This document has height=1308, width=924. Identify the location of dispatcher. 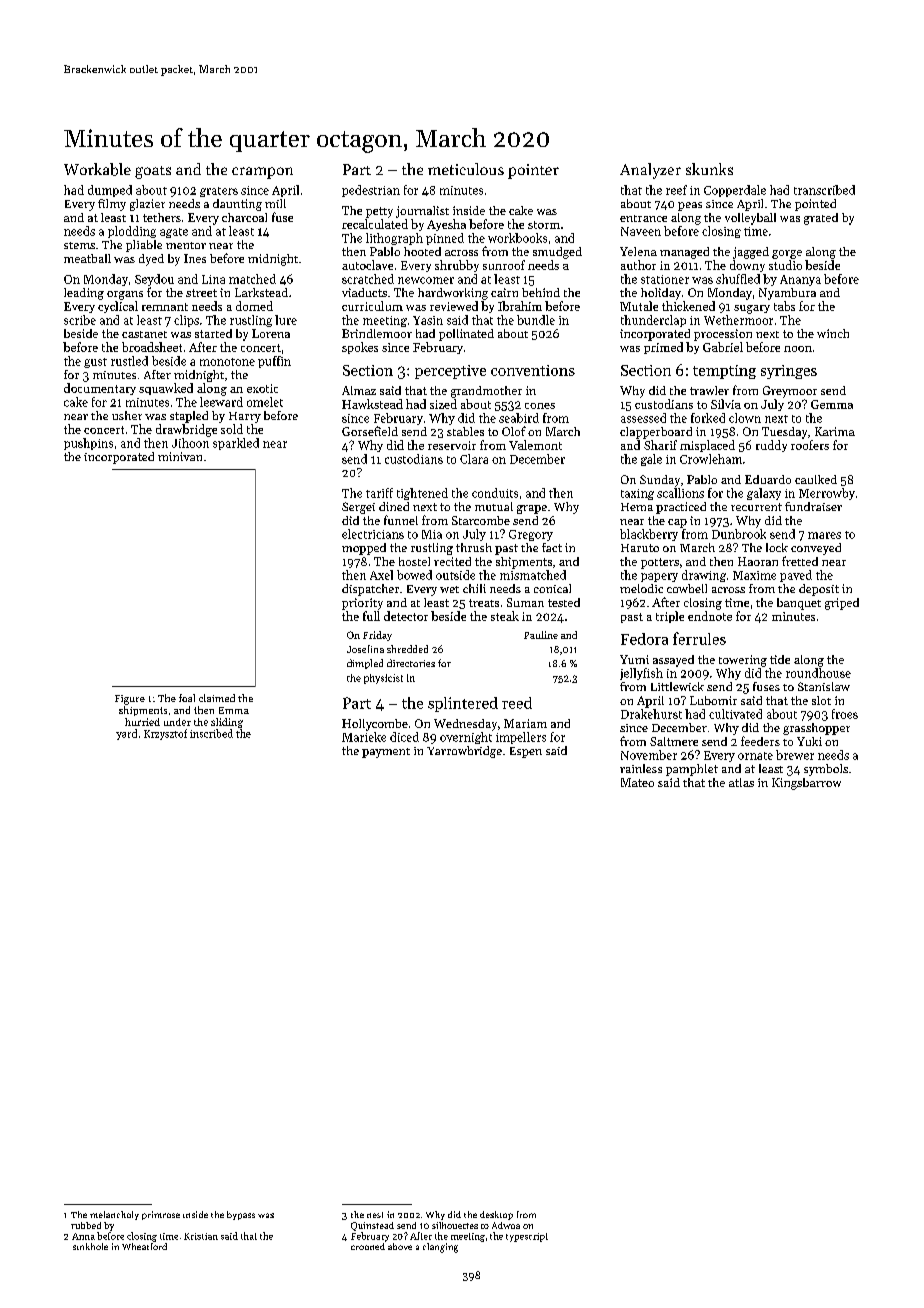
(370, 590).
